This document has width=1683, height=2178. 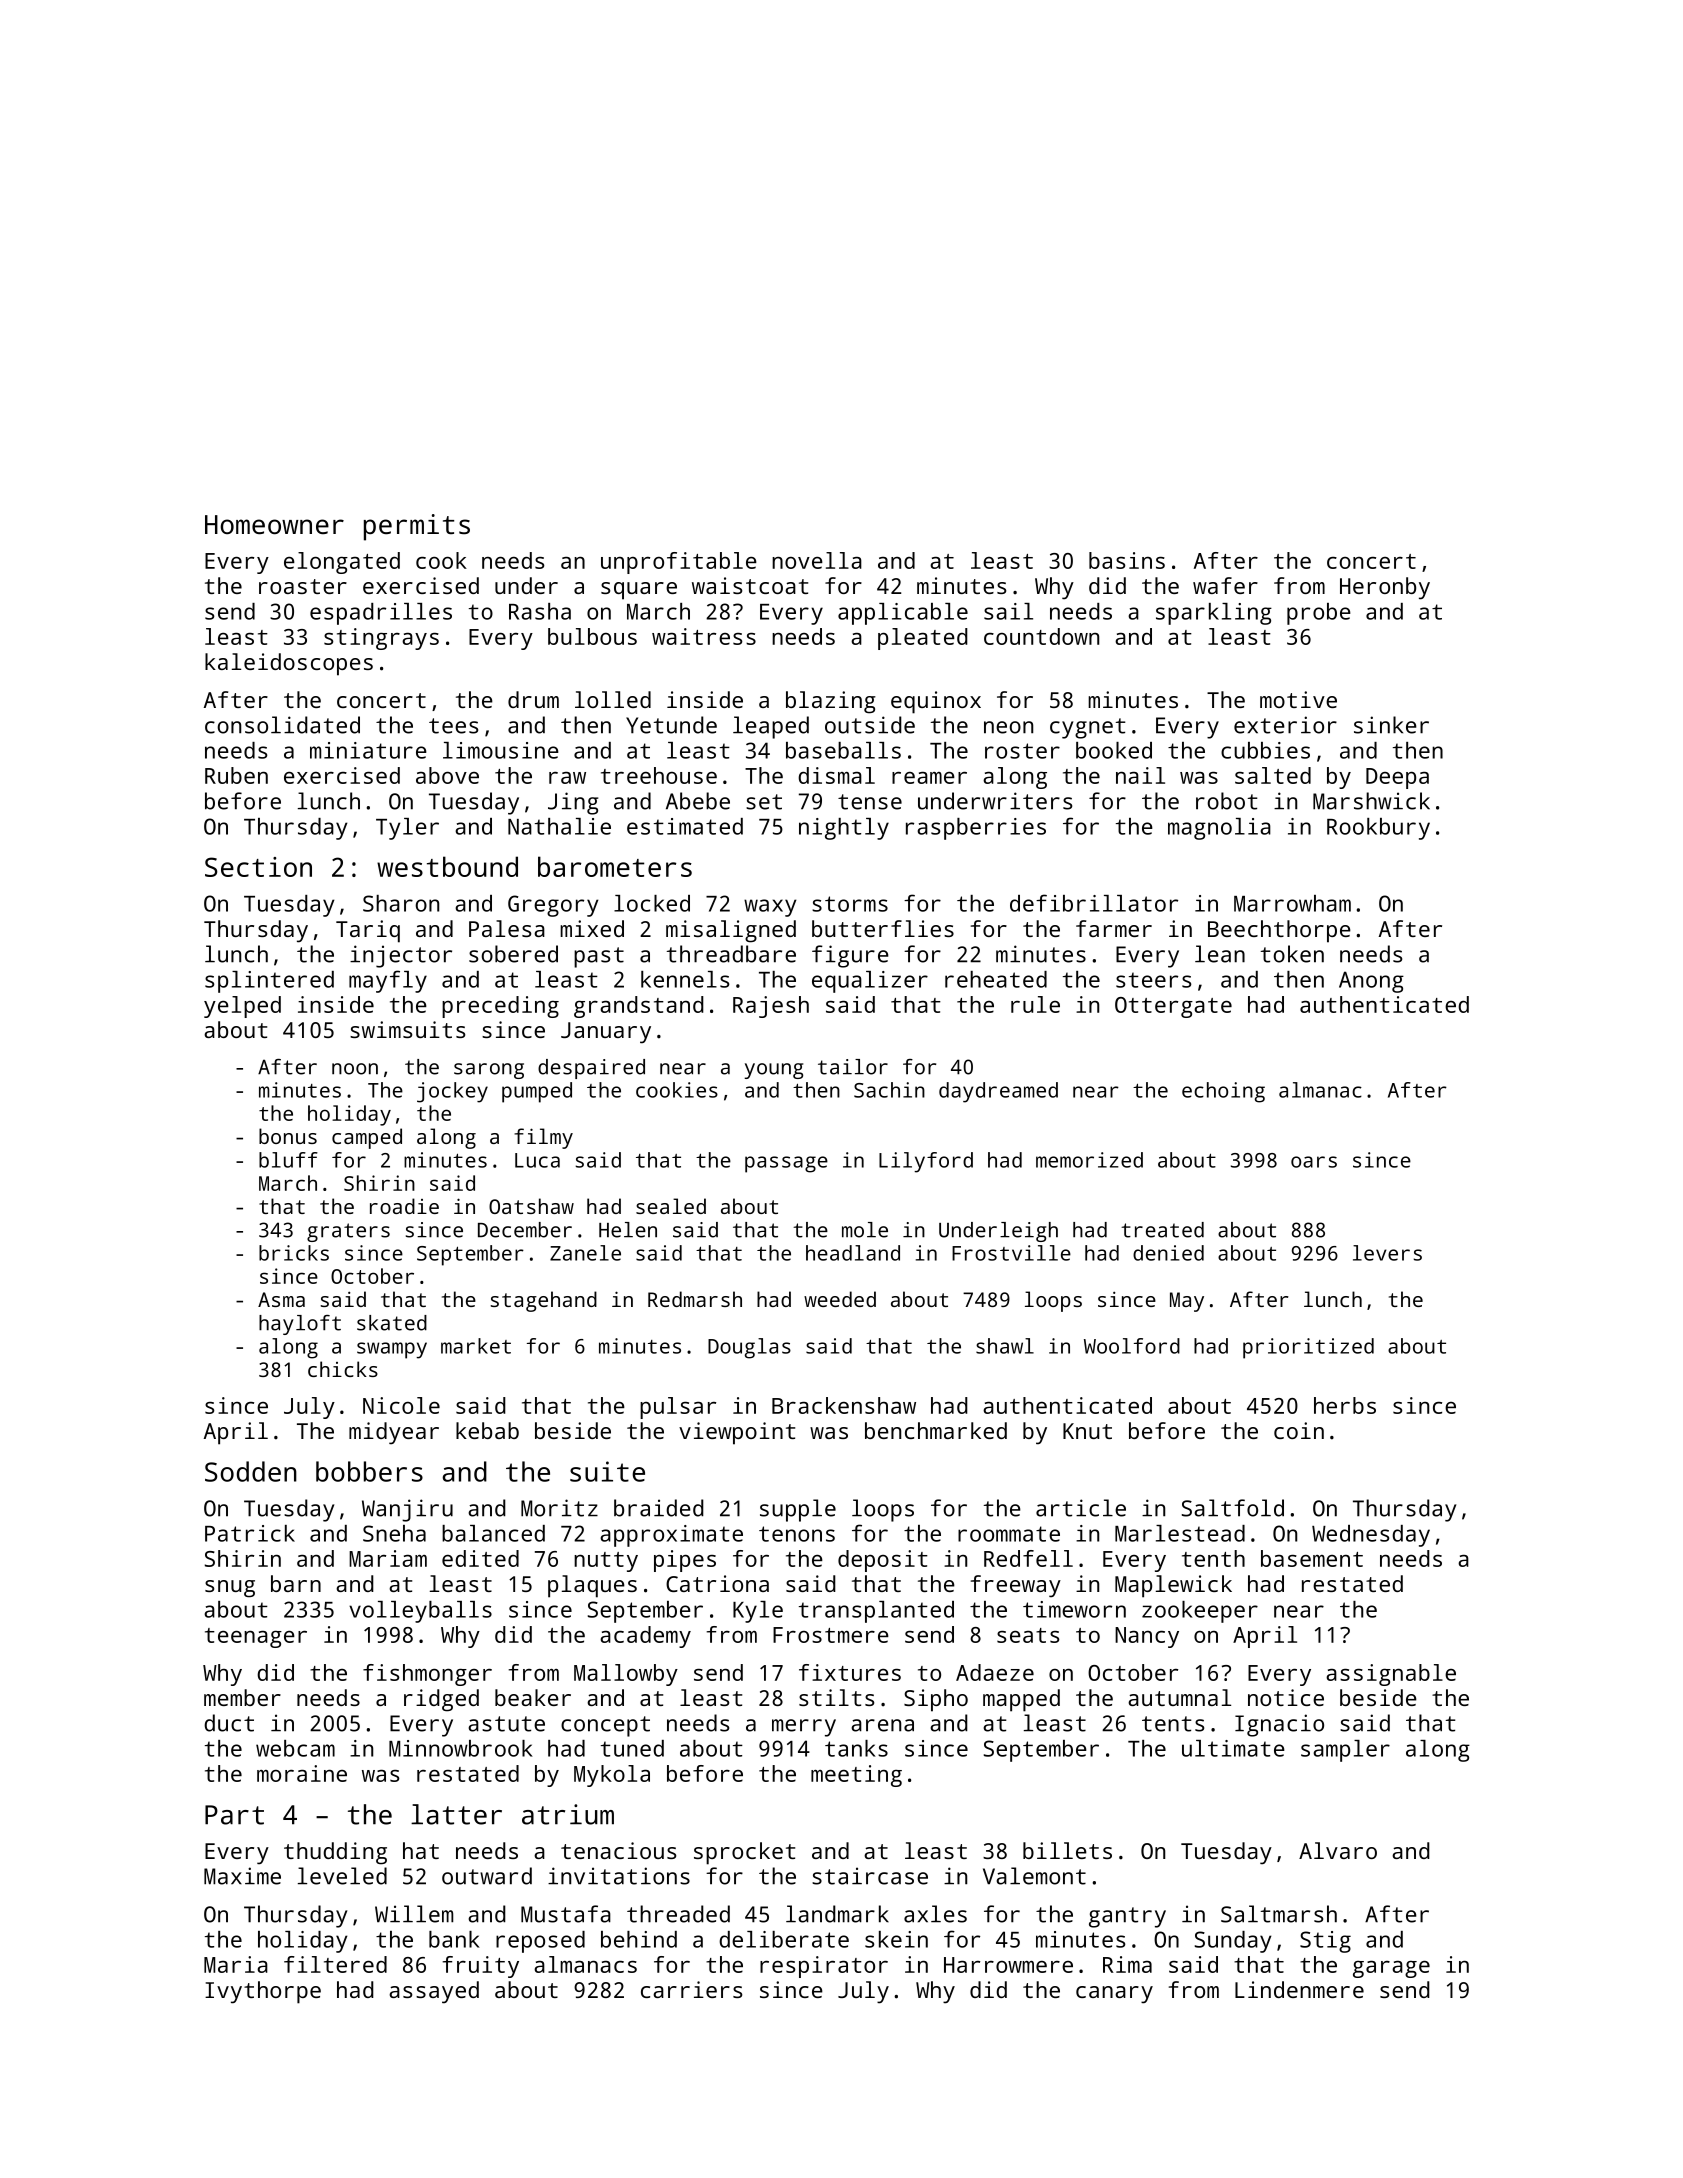 What do you see at coordinates (544, 1301) in the document?
I see `stagehand` at bounding box center [544, 1301].
